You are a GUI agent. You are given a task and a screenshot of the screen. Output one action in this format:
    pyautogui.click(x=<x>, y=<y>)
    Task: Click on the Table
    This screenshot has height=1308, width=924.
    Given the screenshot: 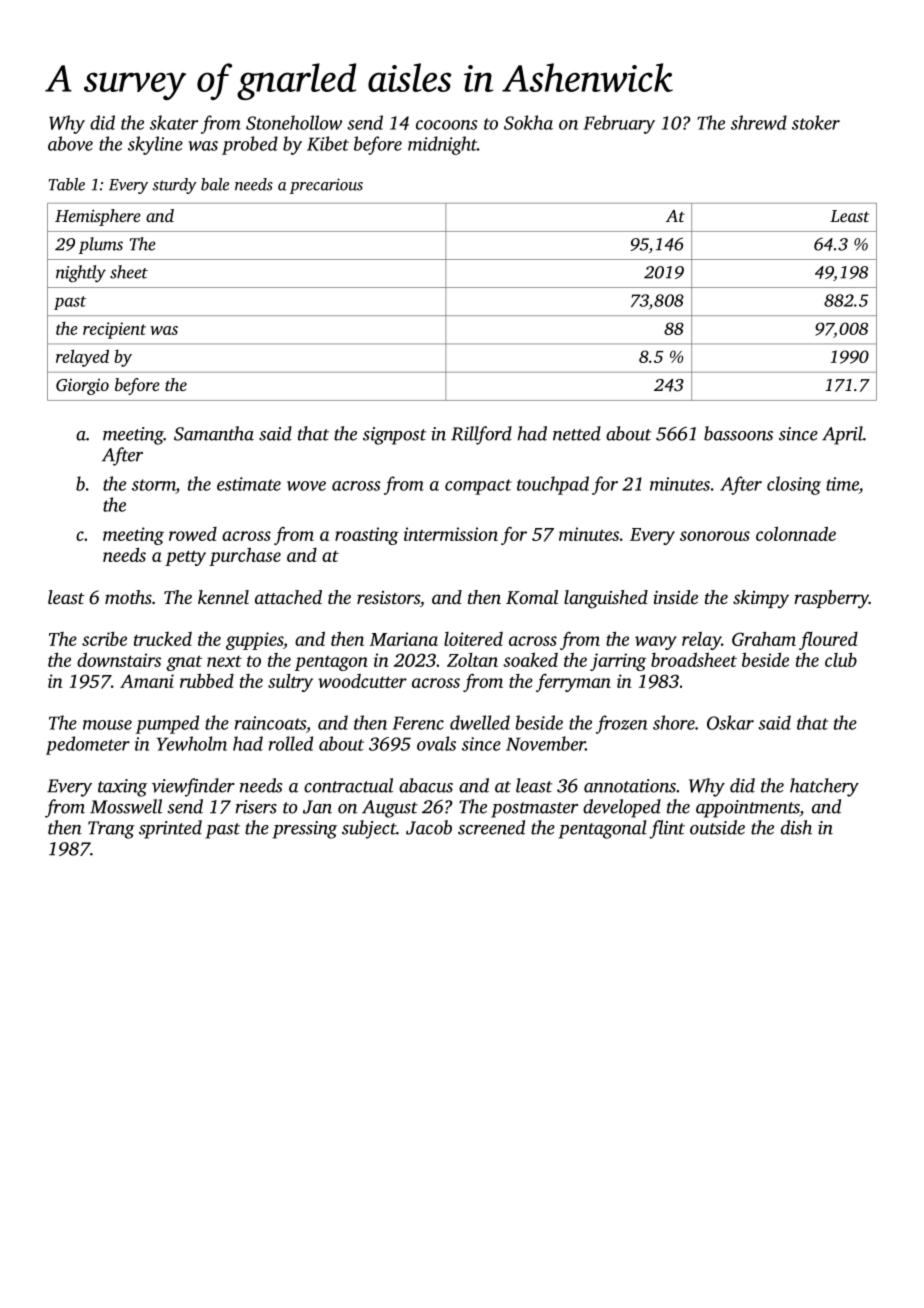 What is the action you would take?
    pyautogui.click(x=67, y=184)
